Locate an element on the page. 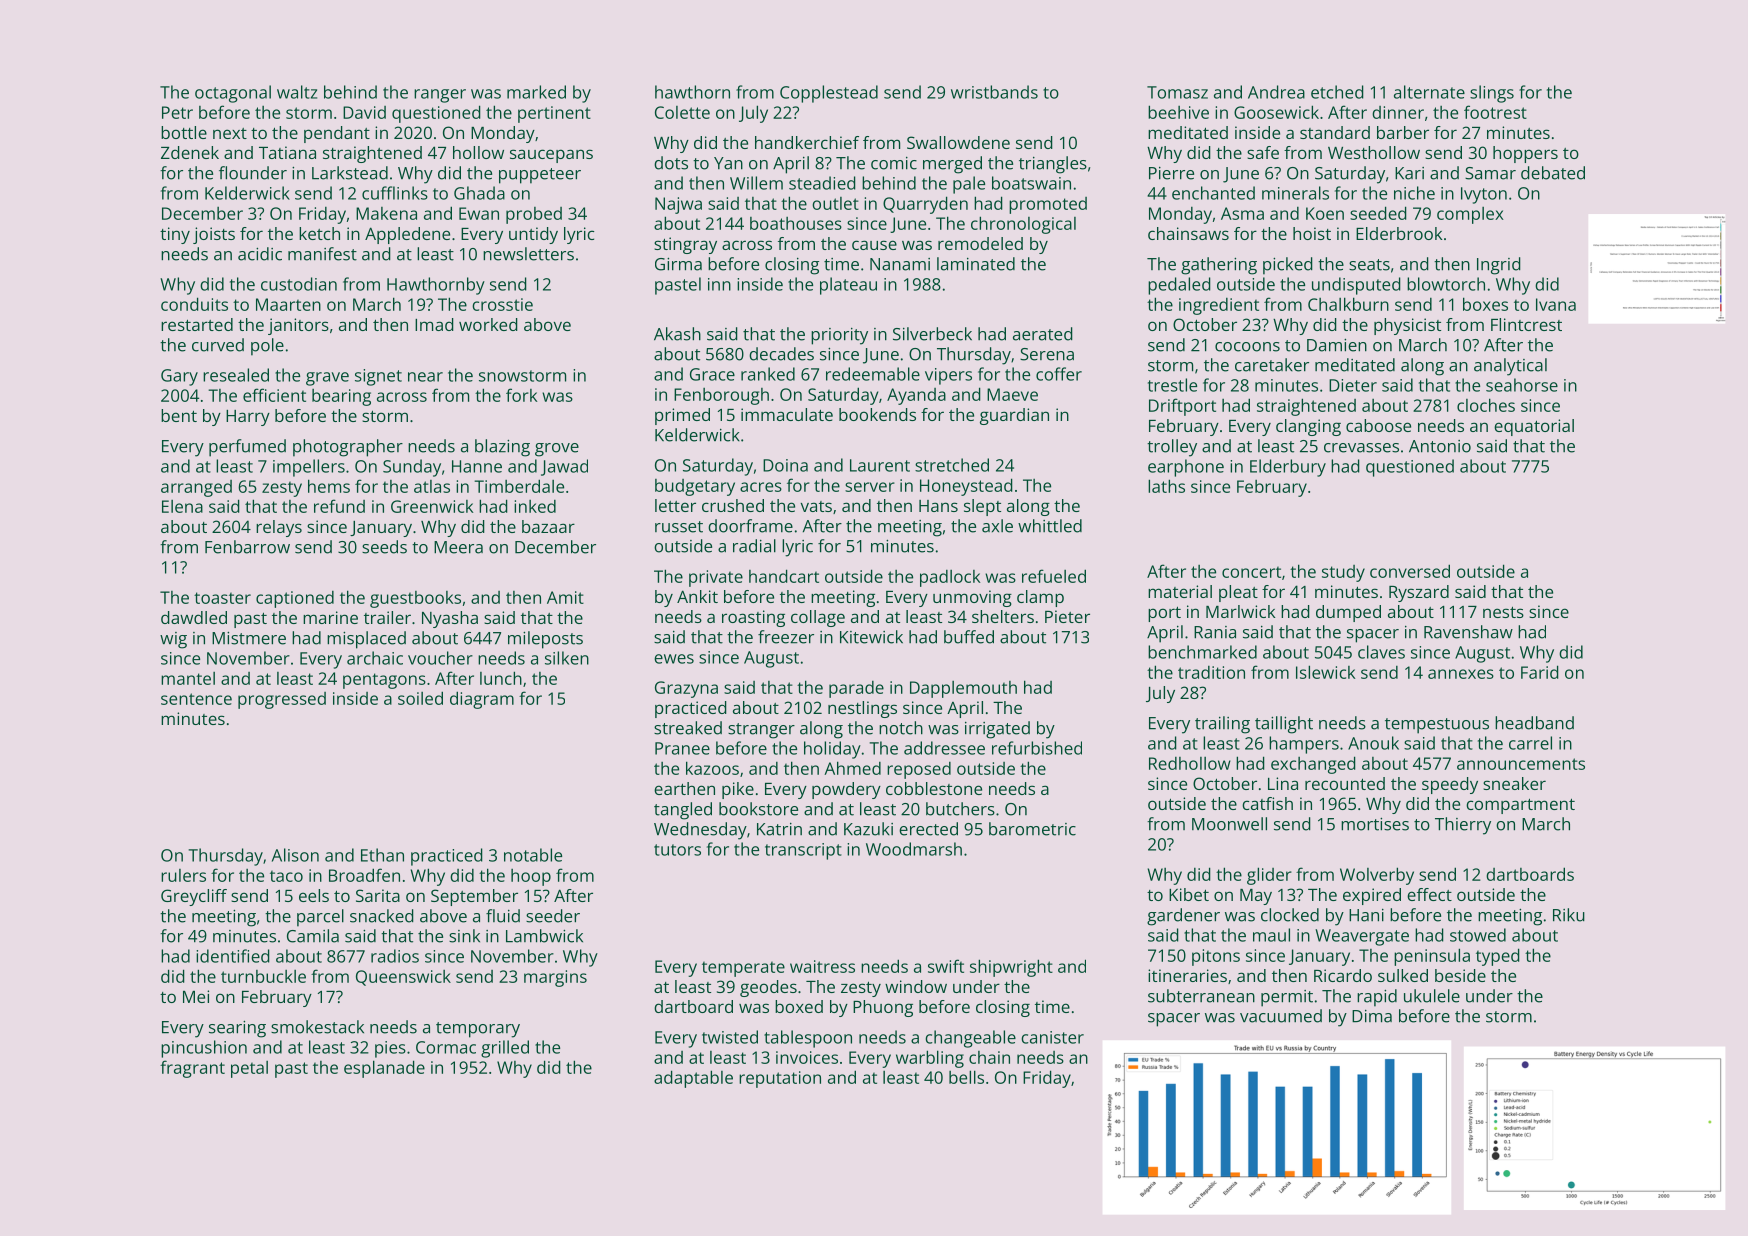 The image size is (1748, 1236). tutors is located at coordinates (677, 850).
